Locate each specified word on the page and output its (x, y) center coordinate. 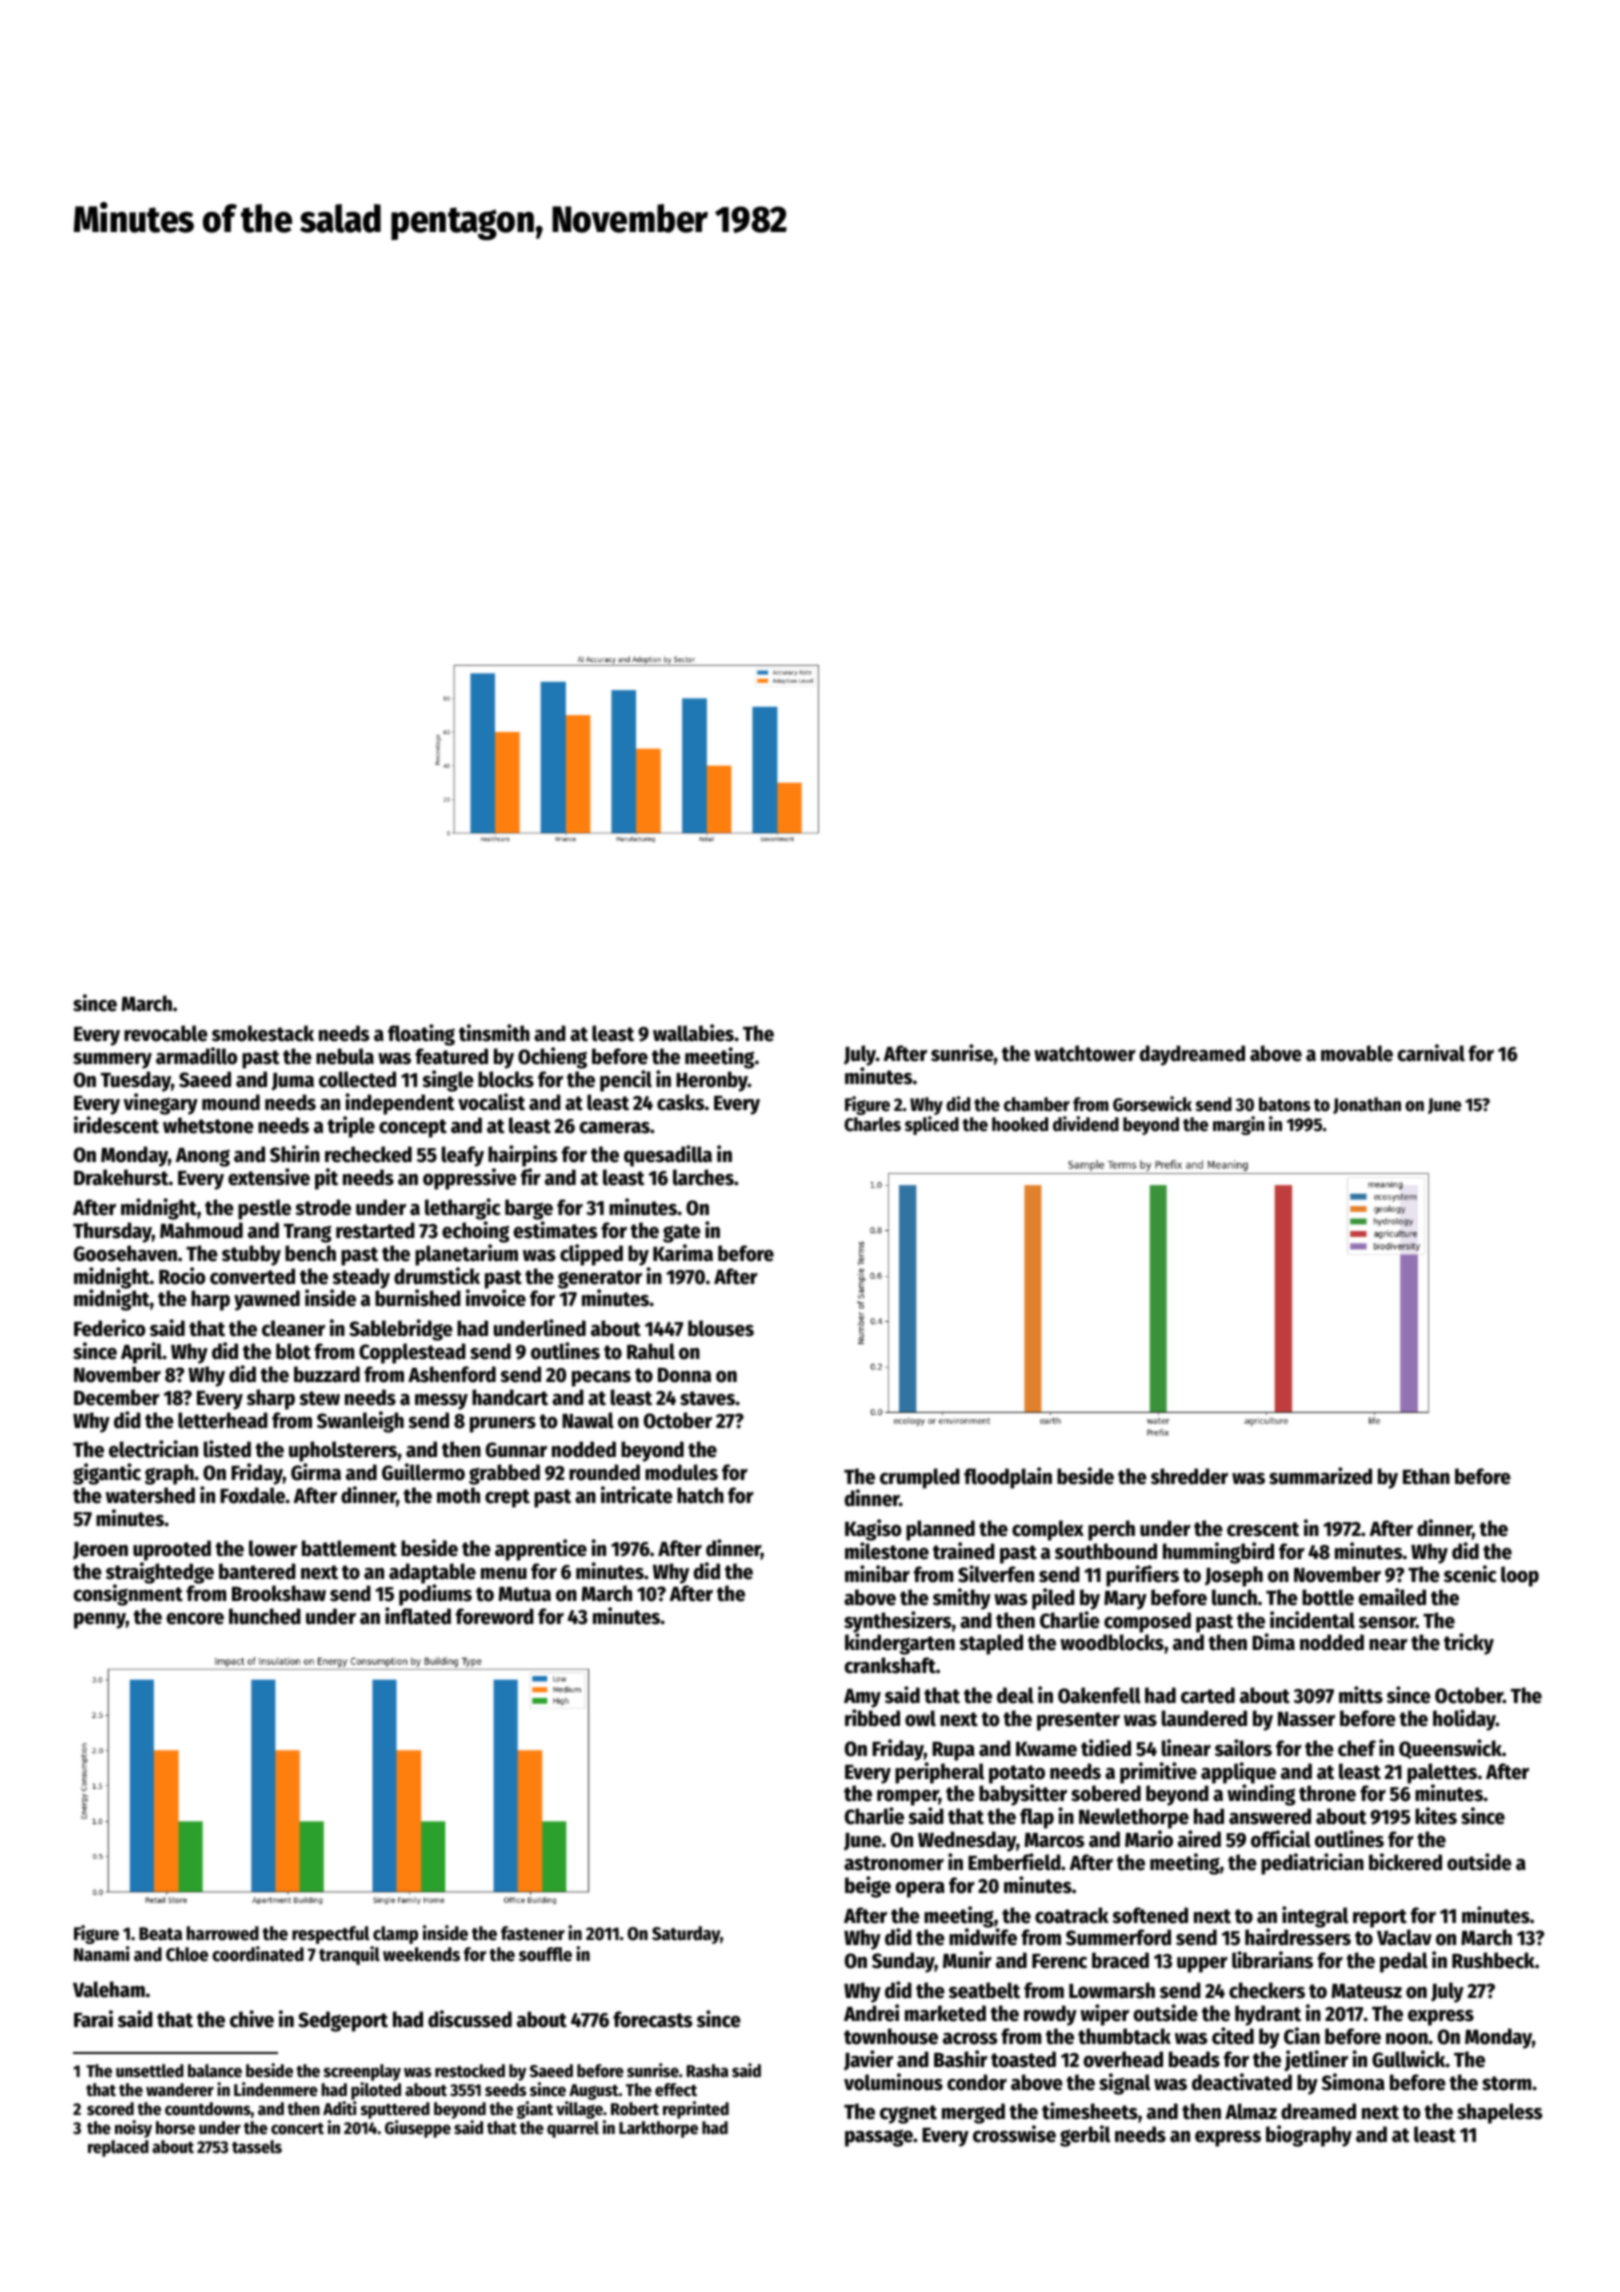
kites (1436, 1816)
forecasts (653, 2019)
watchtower (1085, 1053)
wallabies (693, 1033)
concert (297, 2129)
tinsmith (494, 1033)
